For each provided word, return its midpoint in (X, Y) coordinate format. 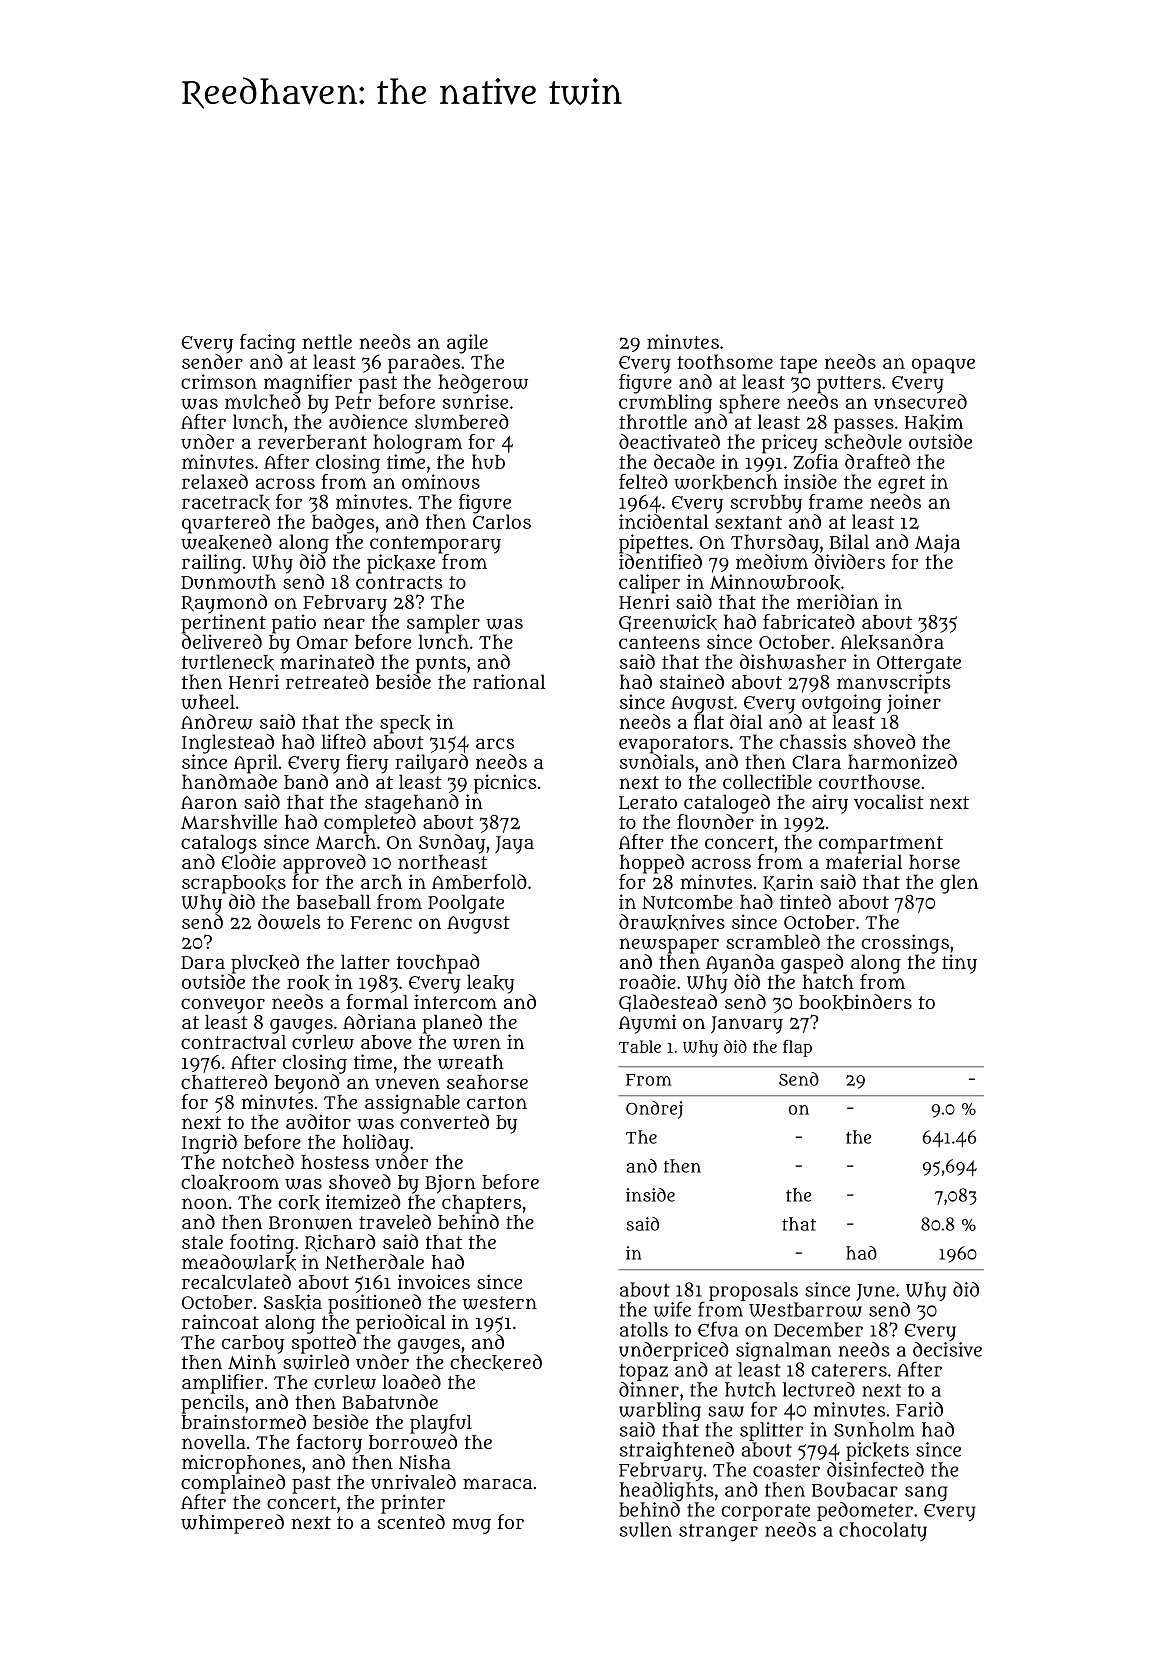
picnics (505, 784)
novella (214, 1442)
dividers (850, 561)
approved (324, 864)
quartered (226, 524)
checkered (496, 1362)
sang (926, 1494)
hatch (828, 981)
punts (441, 665)
